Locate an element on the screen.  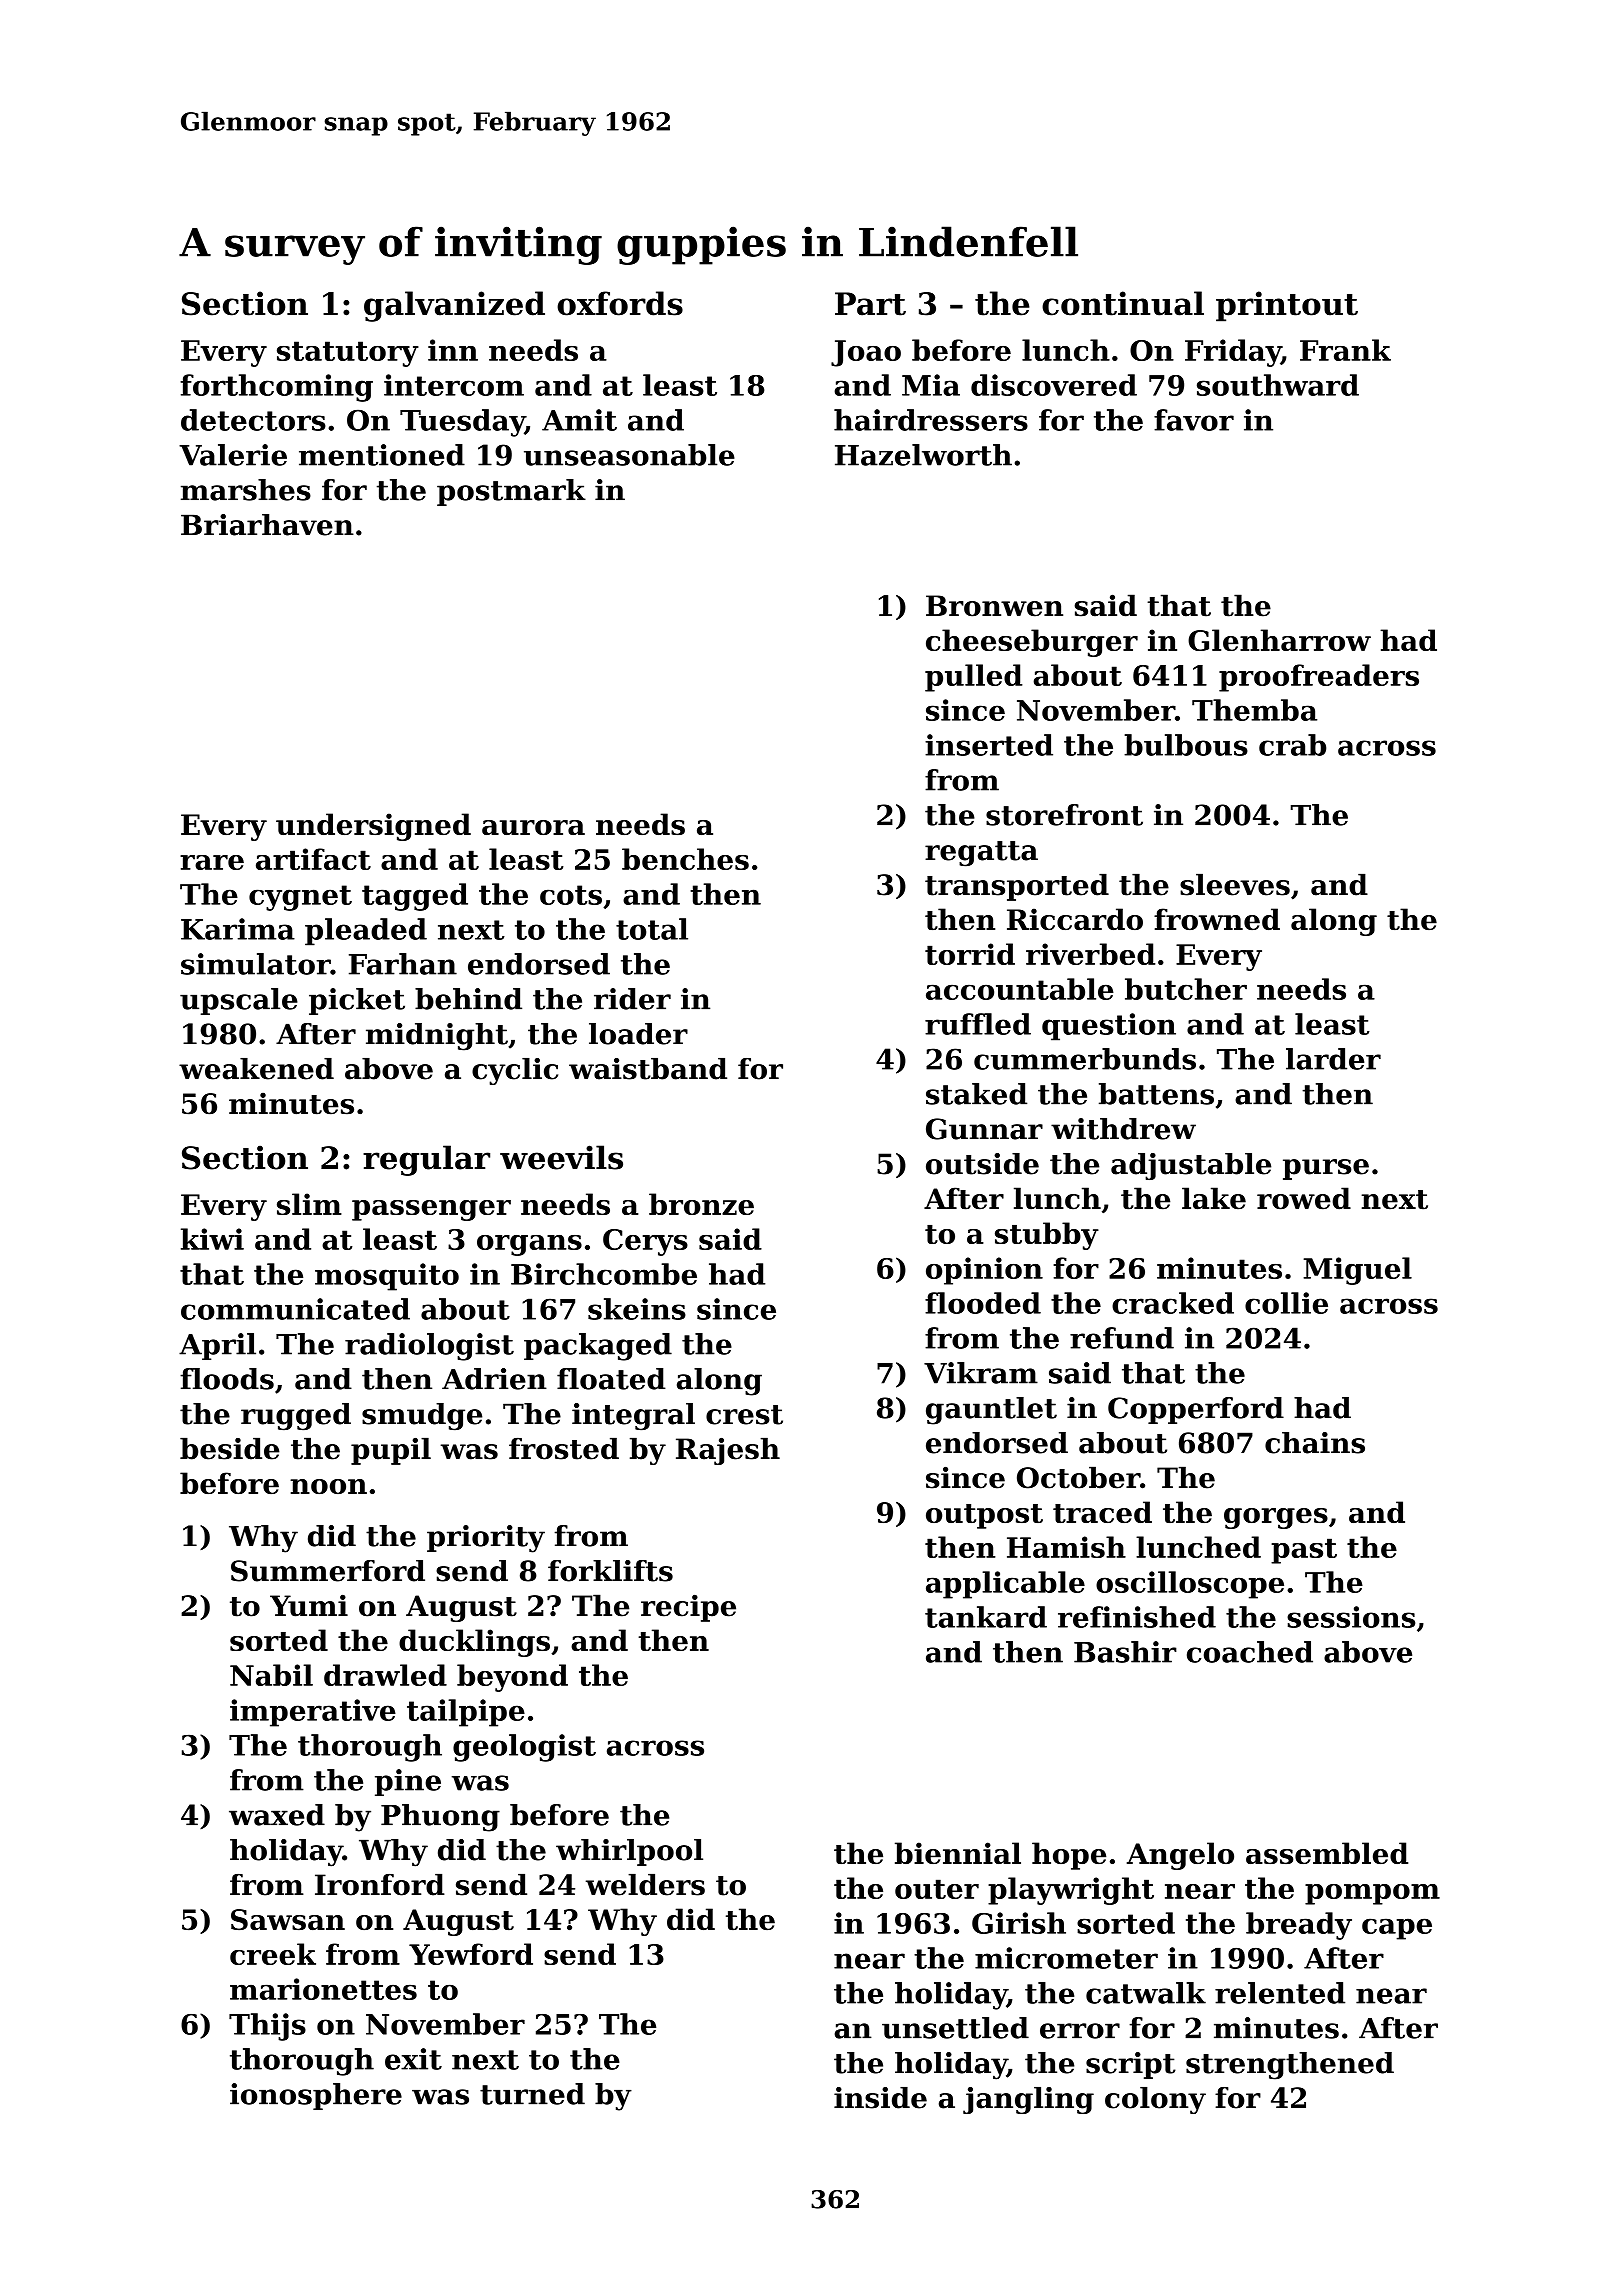
organs is located at coordinates (529, 1245).
